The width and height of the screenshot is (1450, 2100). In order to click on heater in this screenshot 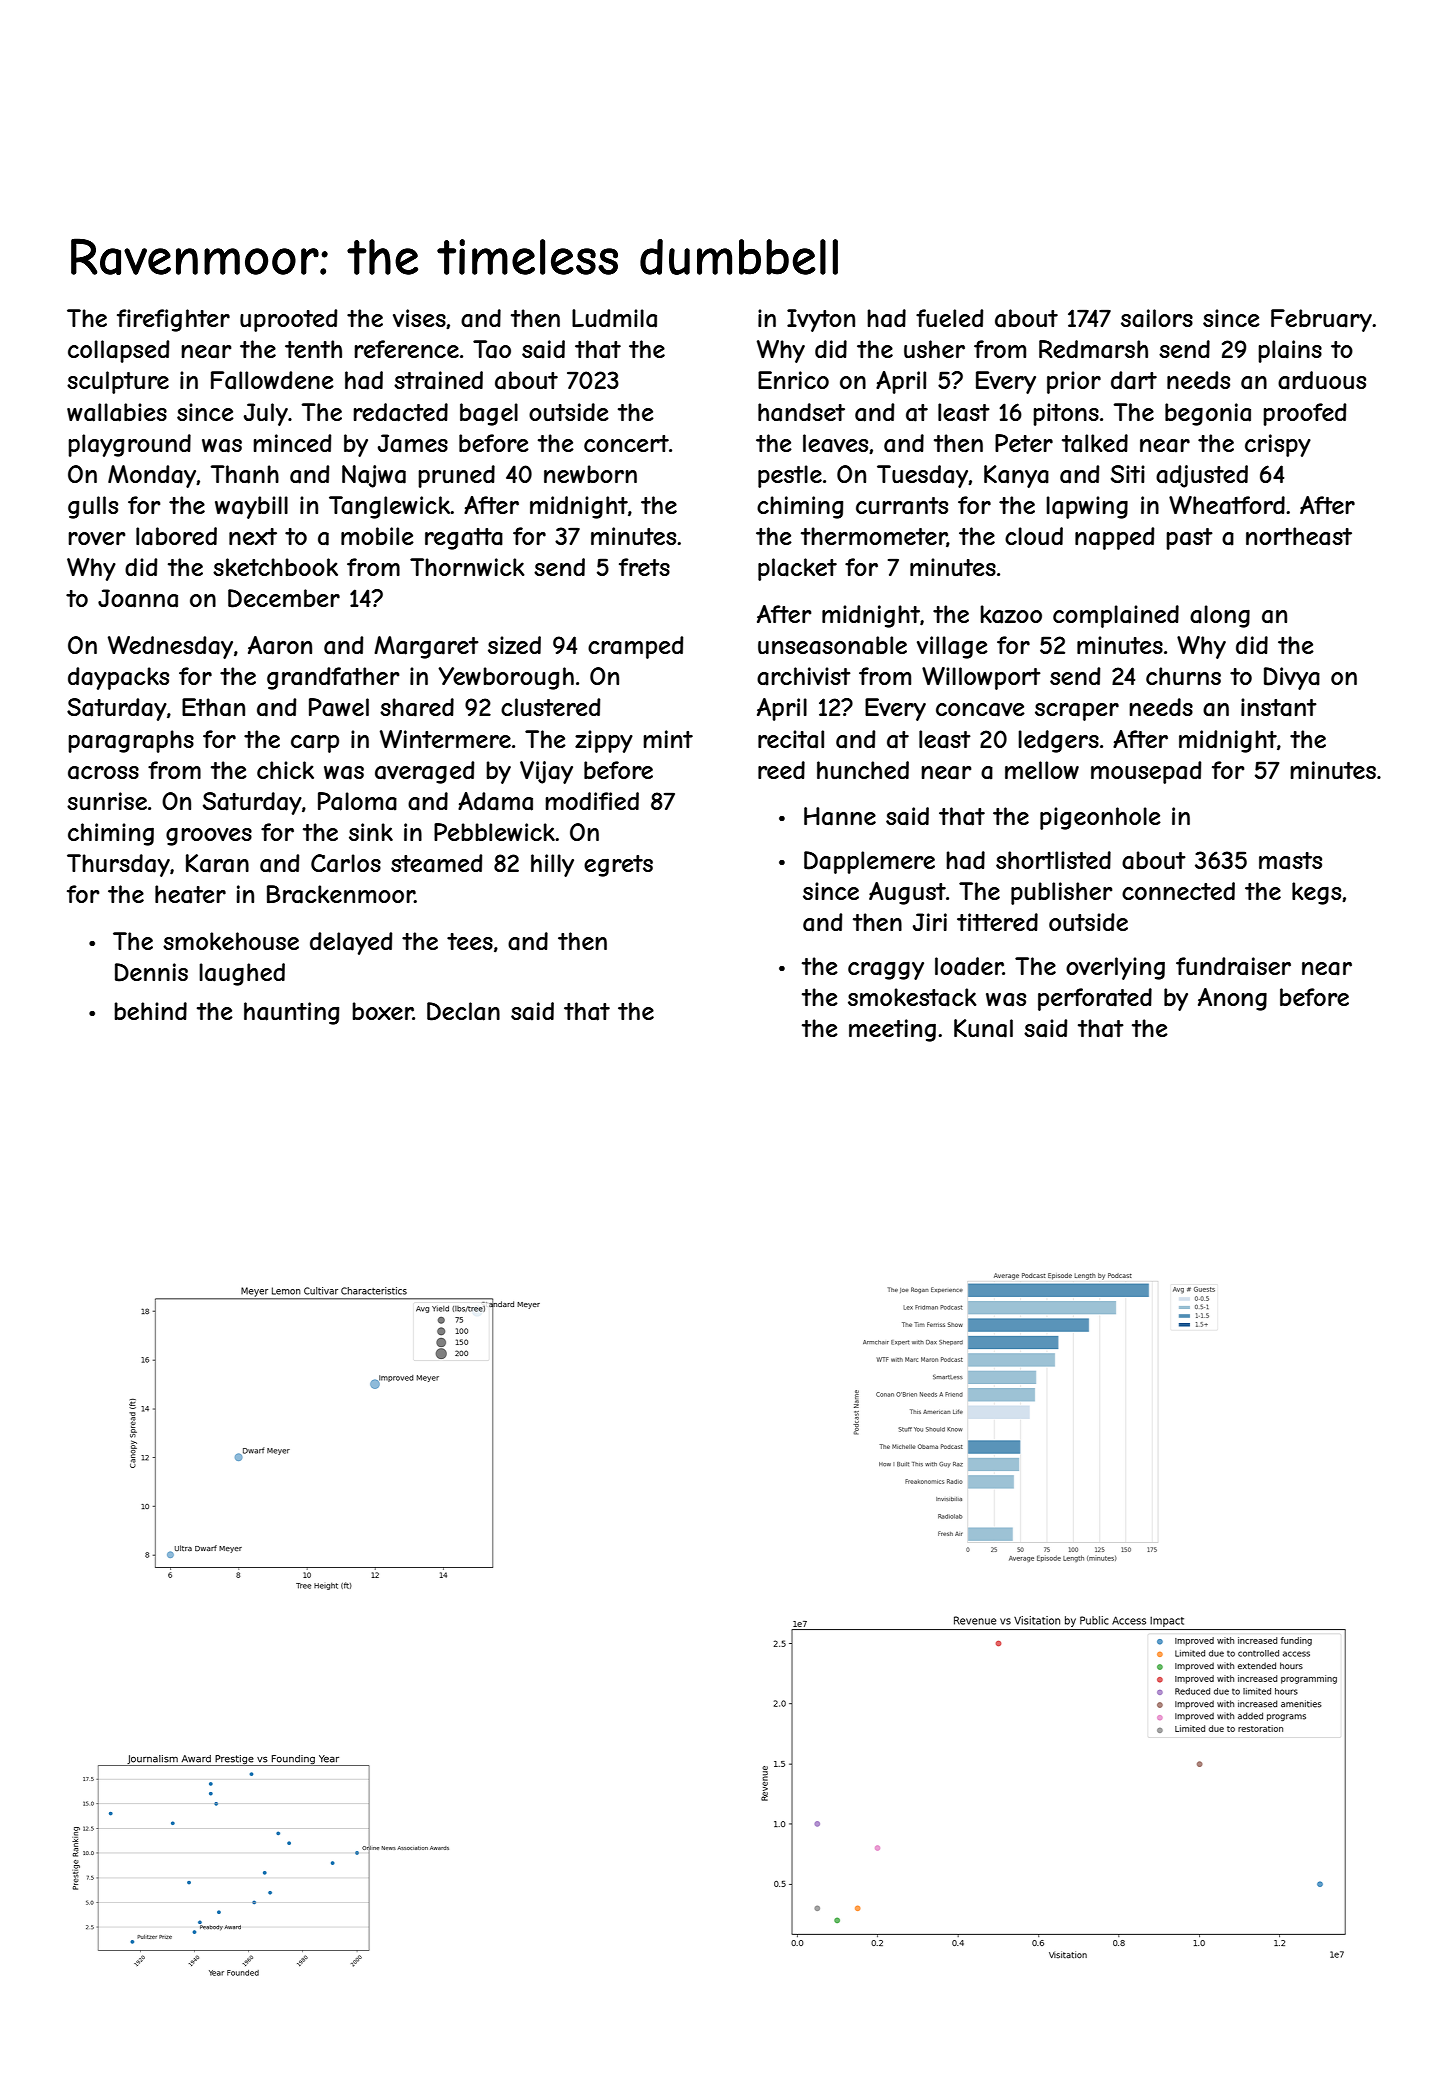, I will do `click(190, 894)`.
